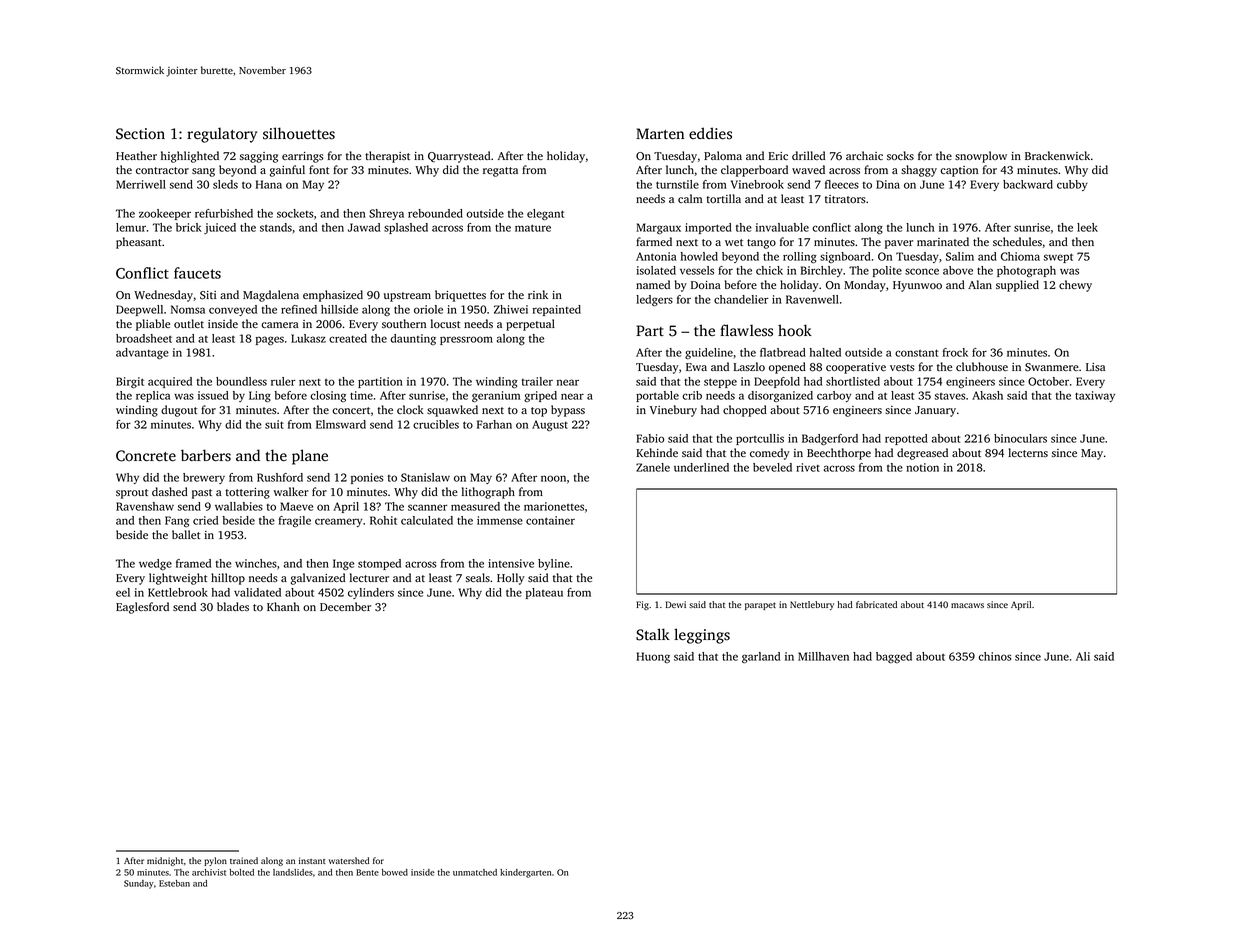  Describe the element at coordinates (139, 243) in the image. I see `pheasant` at that location.
